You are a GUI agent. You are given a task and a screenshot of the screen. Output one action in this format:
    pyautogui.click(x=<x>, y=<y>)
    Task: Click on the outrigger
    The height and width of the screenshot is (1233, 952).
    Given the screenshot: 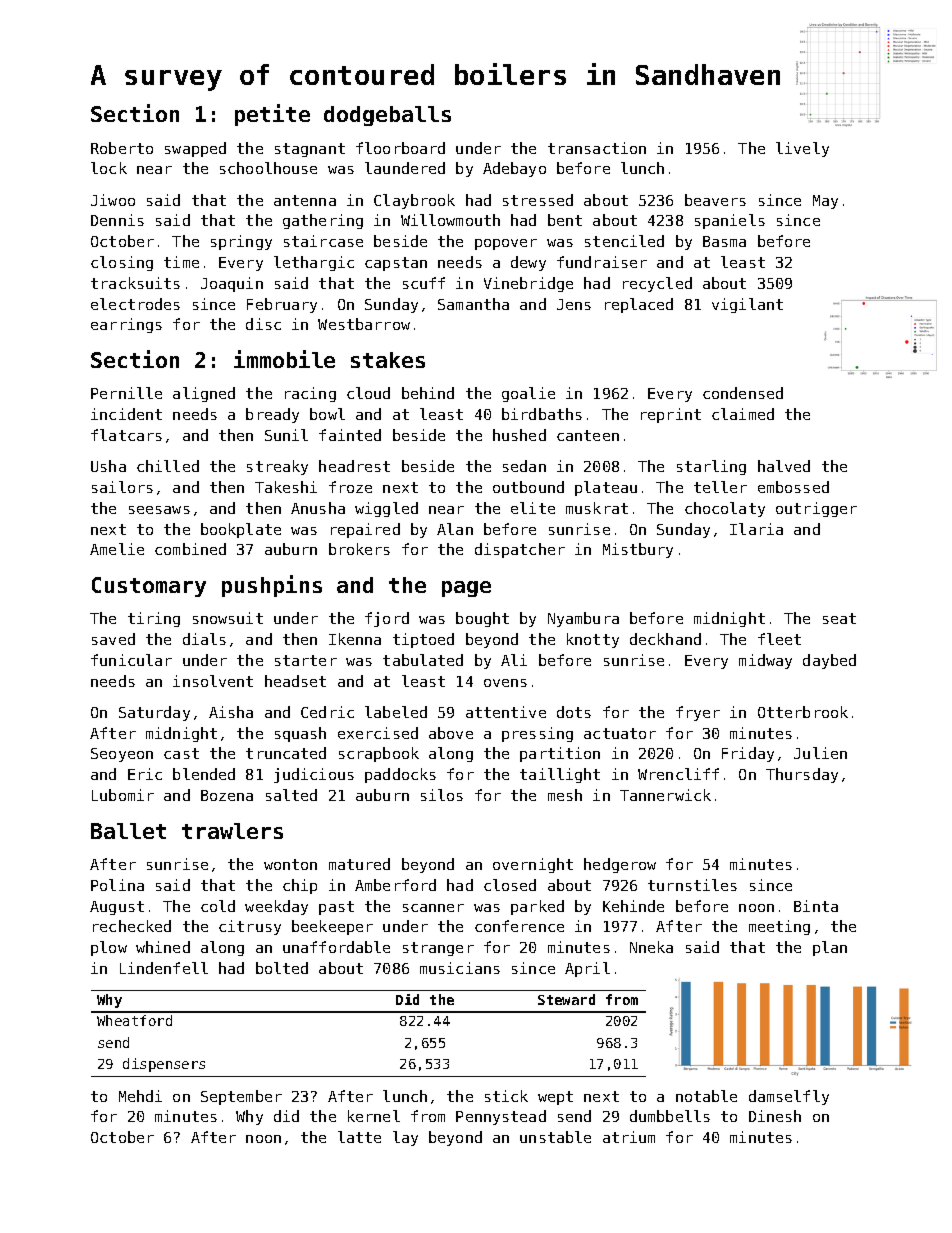 What is the action you would take?
    pyautogui.click(x=816, y=509)
